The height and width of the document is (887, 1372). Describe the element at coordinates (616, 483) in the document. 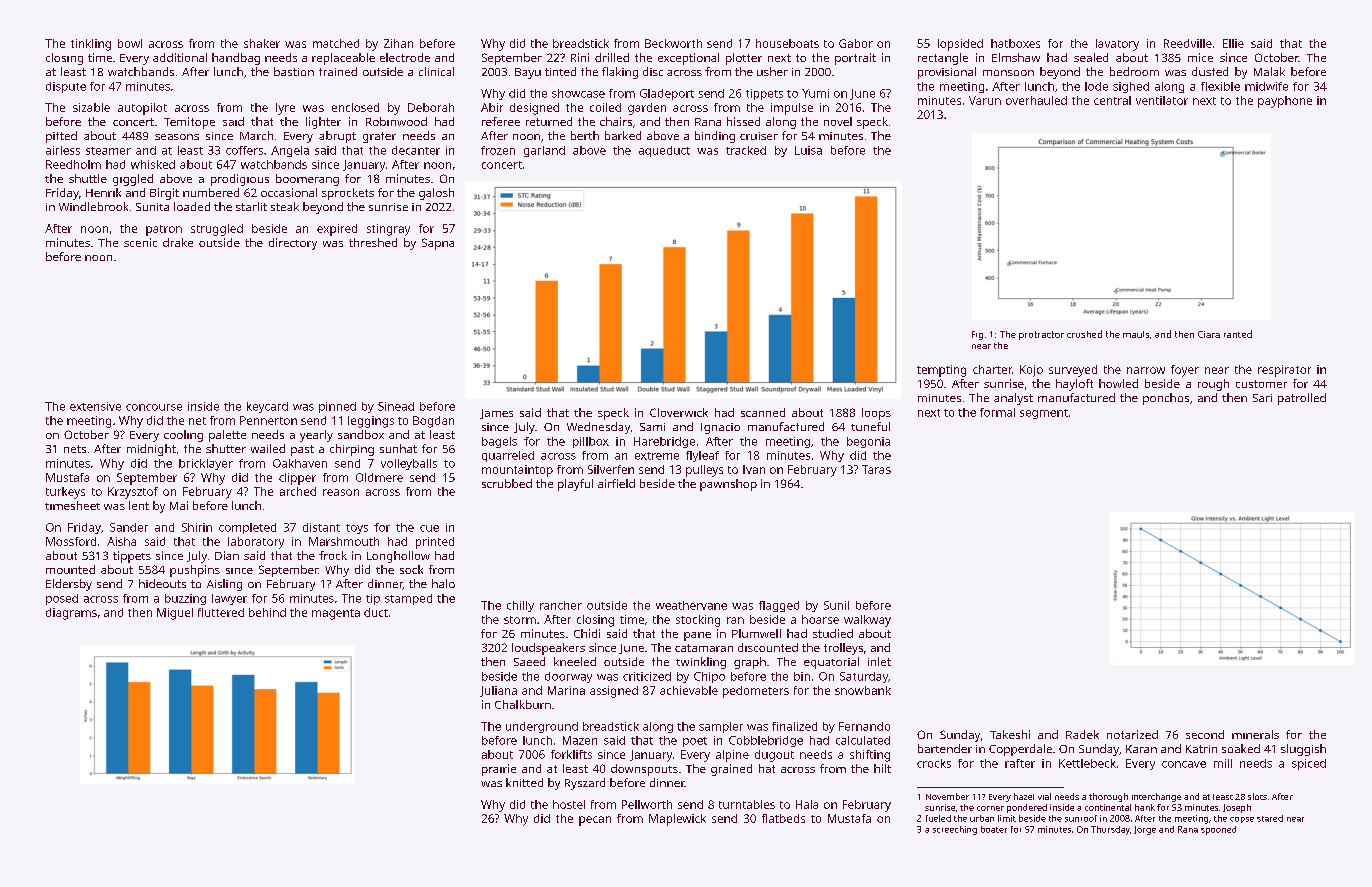

I see `airfield` at that location.
